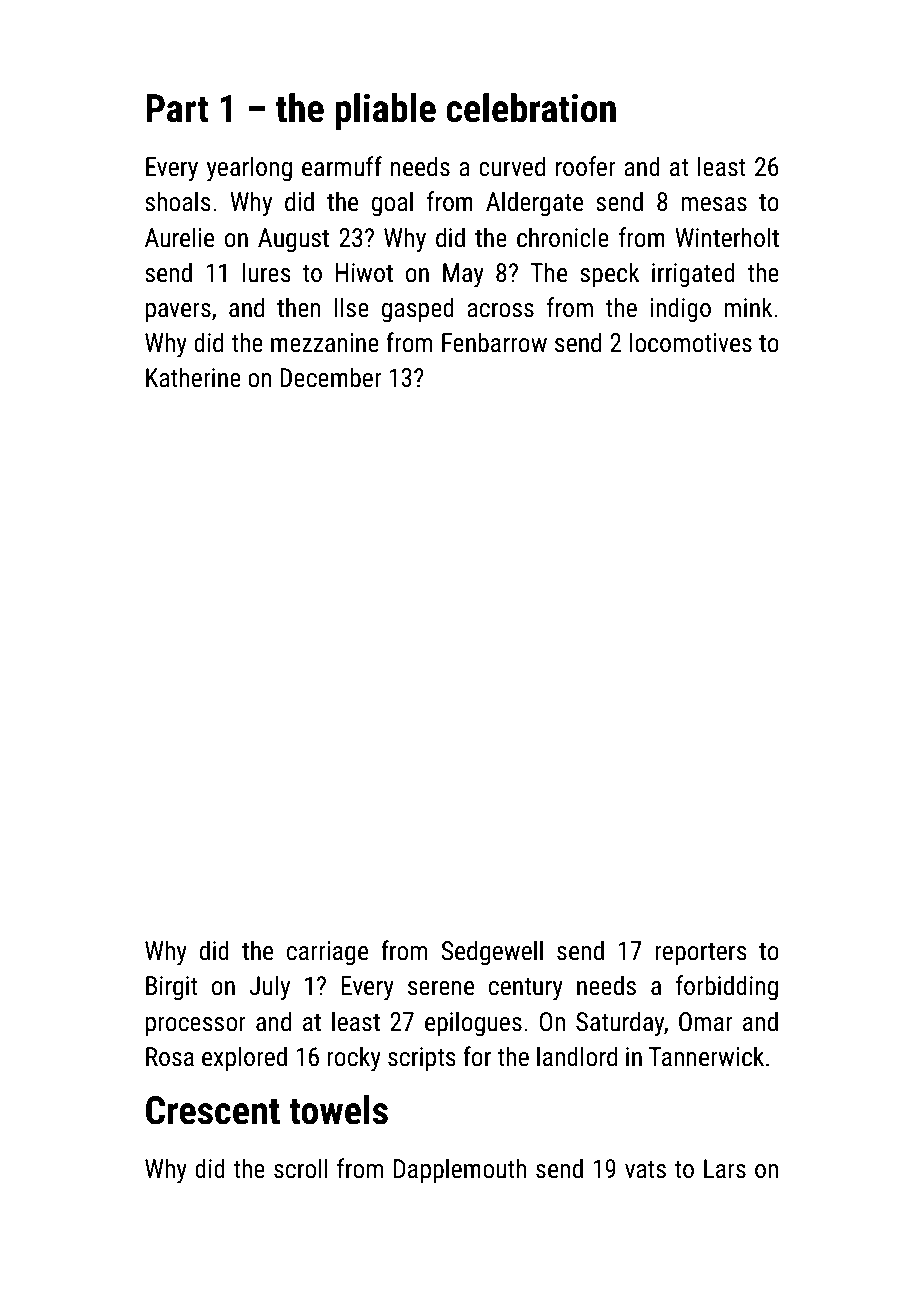  Describe the element at coordinates (531, 108) in the screenshot. I see `celebration` at that location.
